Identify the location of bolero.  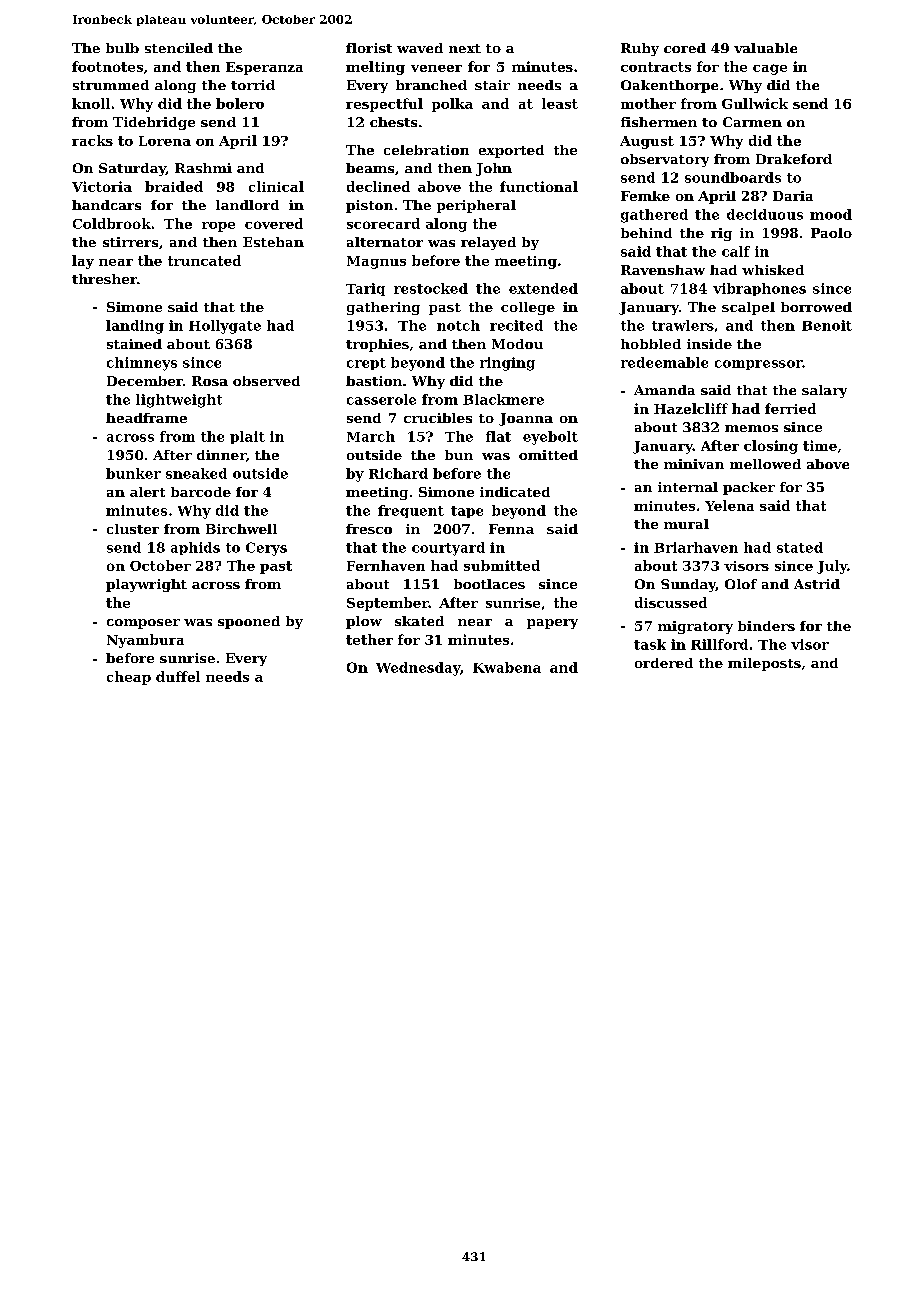
(240, 103).
